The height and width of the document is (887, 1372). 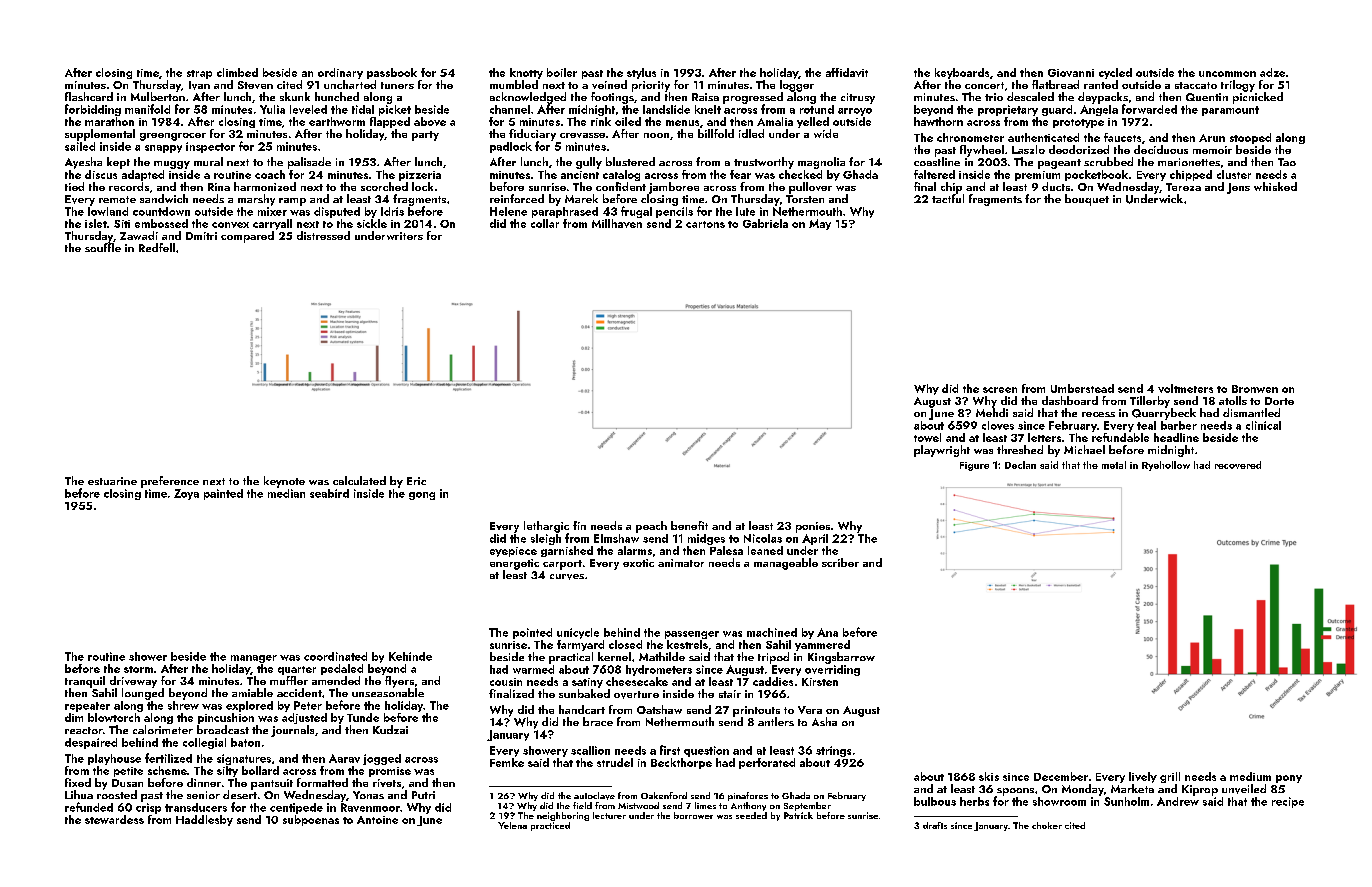 I want to click on Bronwen, so click(x=1255, y=389).
